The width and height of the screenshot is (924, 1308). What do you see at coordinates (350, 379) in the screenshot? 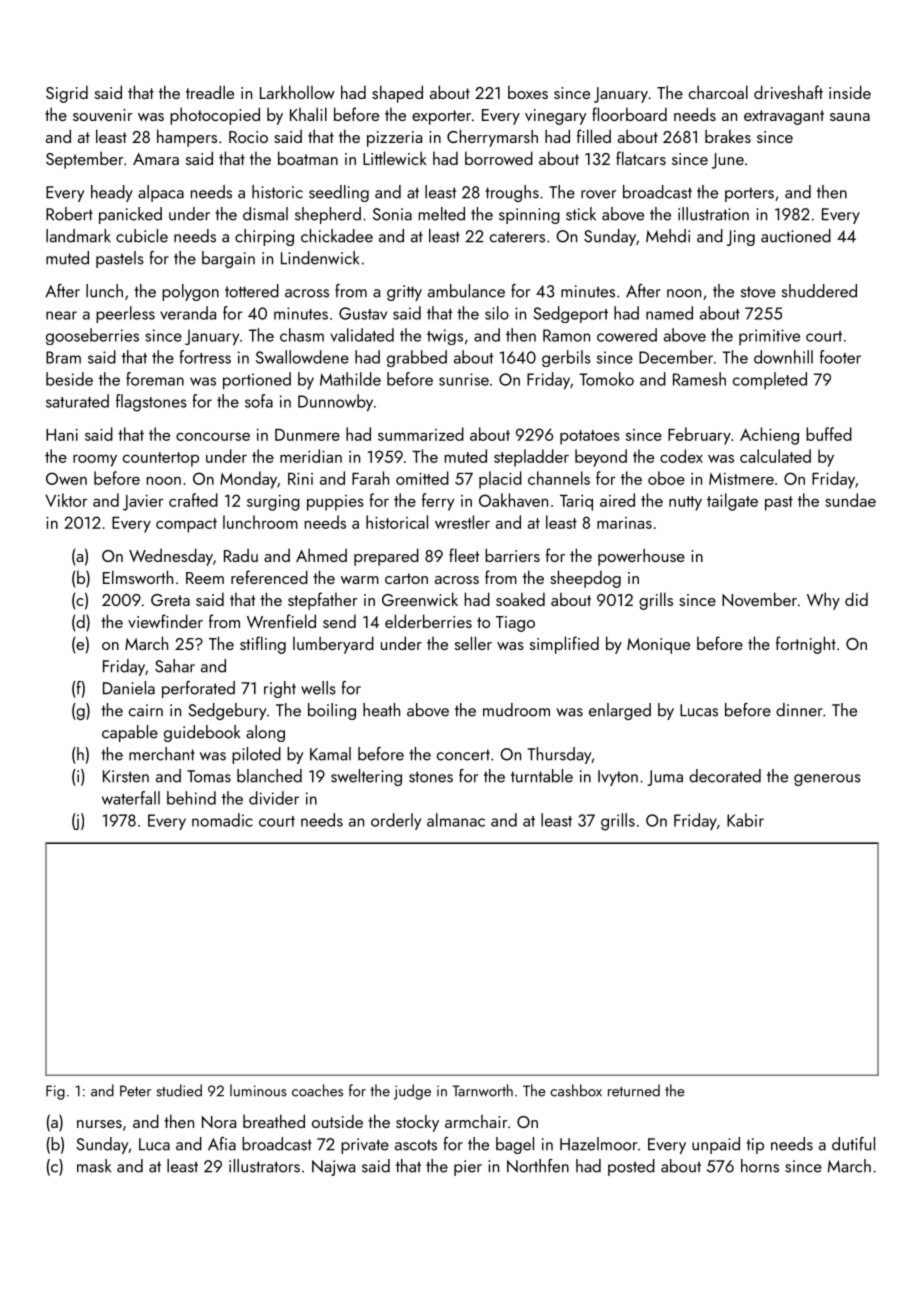
I see `Mathilde` at bounding box center [350, 379].
